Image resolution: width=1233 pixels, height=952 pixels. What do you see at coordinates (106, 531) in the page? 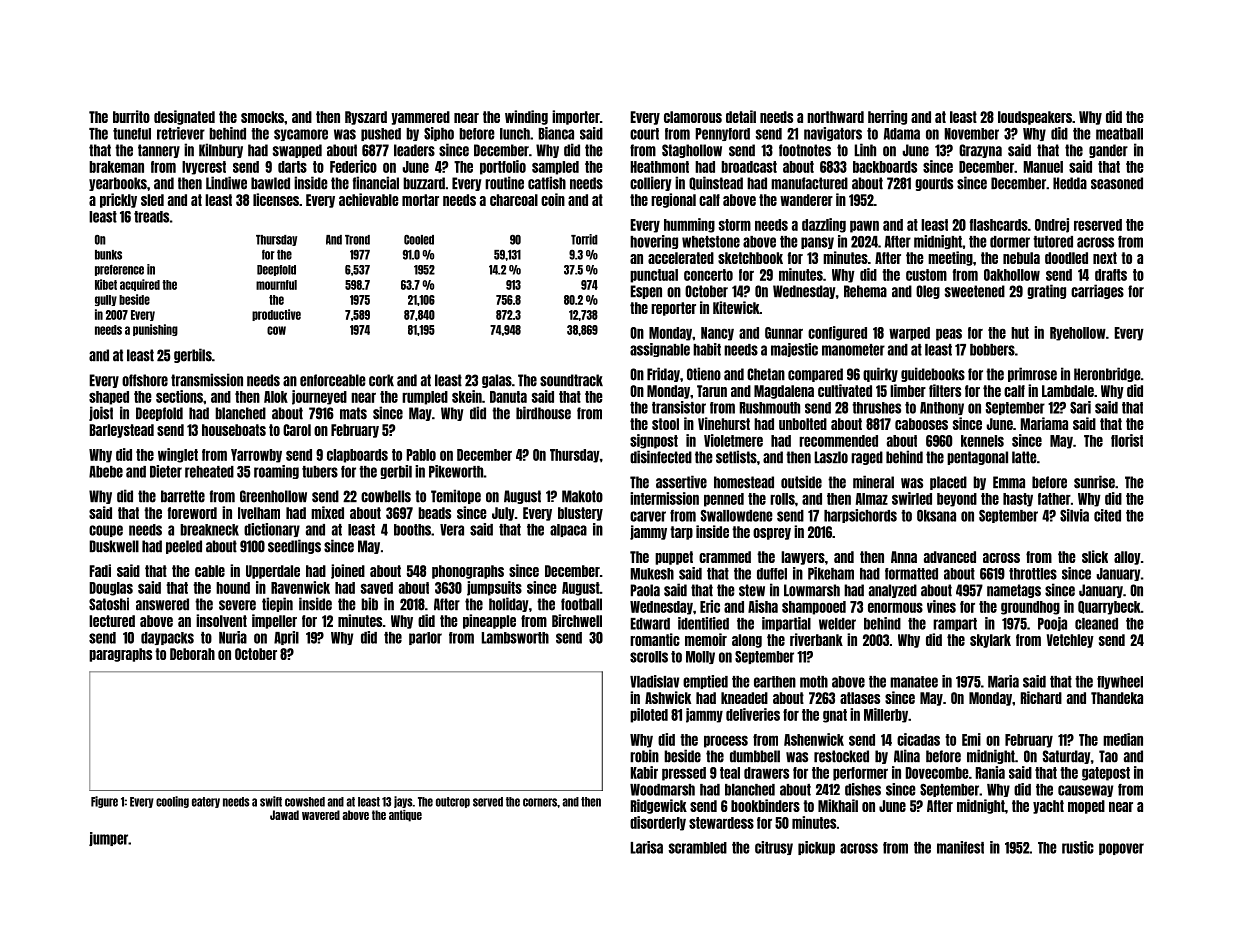
I see `coupe` at bounding box center [106, 531].
